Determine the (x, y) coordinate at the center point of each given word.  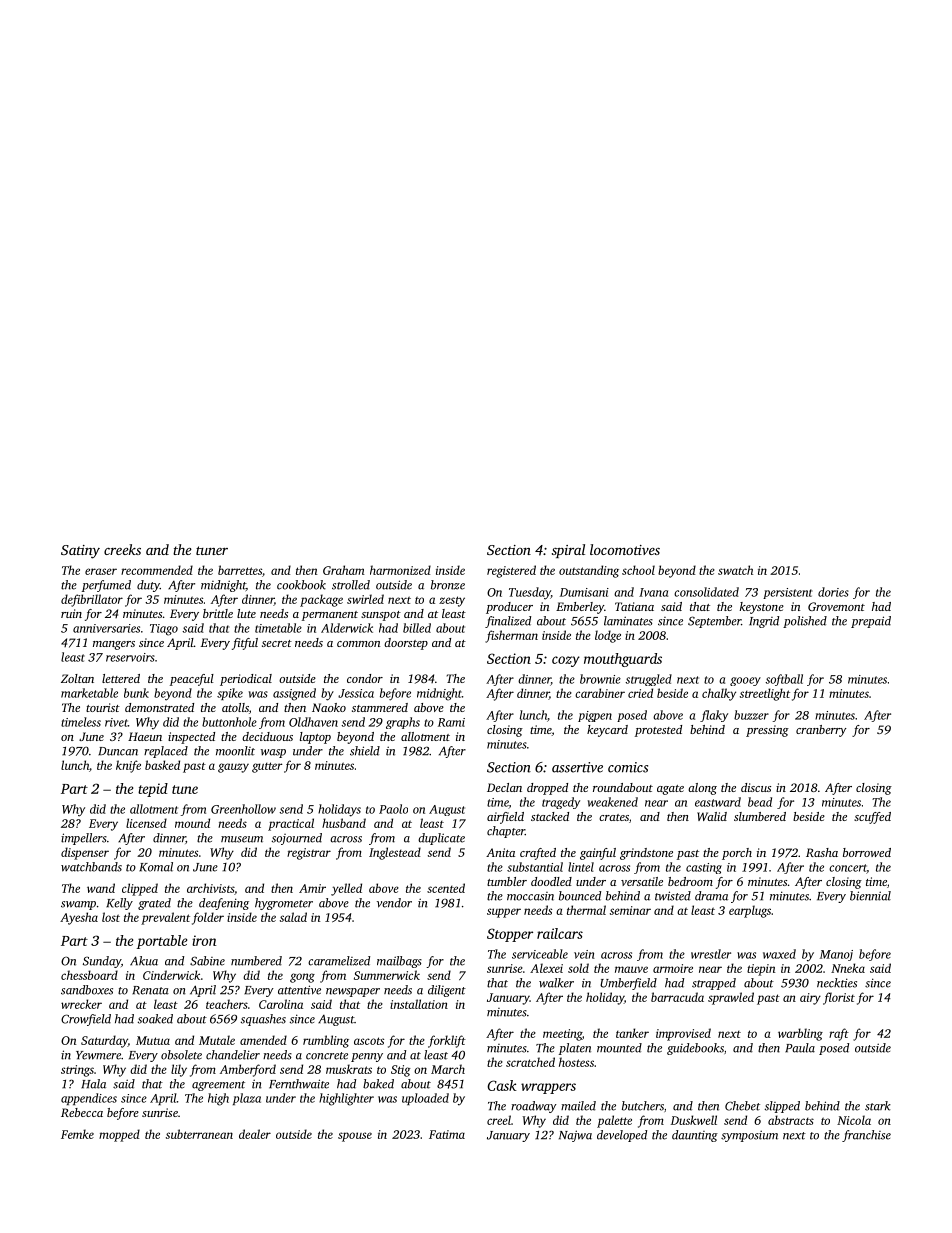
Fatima (447, 1134)
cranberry (821, 731)
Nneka (848, 968)
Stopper (510, 935)
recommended (157, 570)
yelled (346, 889)
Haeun (145, 736)
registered (511, 571)
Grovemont (836, 606)
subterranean (199, 1134)
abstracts (791, 1120)
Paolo (393, 809)
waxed (779, 954)
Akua (144, 961)
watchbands (91, 867)
